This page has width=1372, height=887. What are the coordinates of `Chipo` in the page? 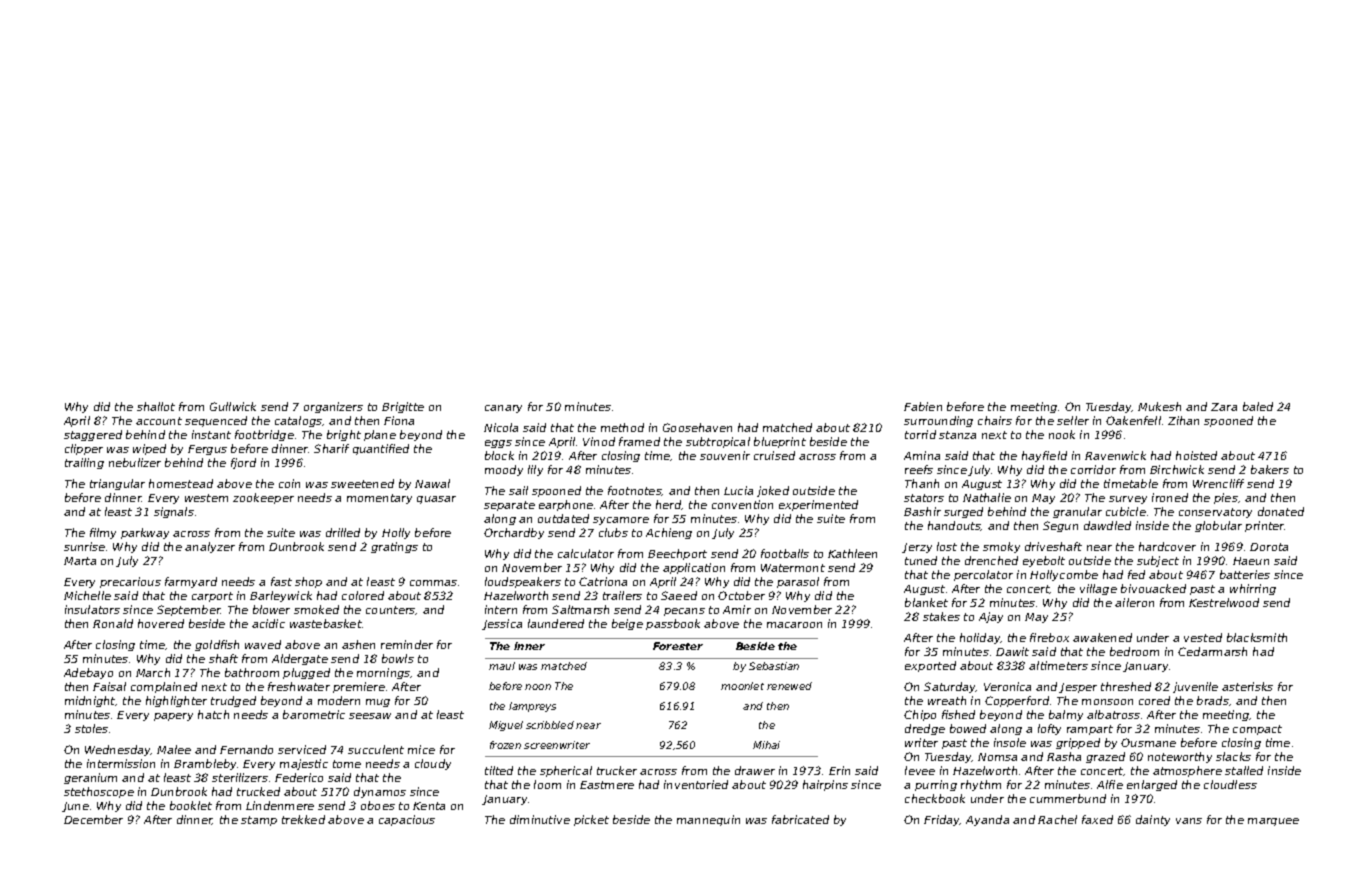 It's located at (920, 715).
